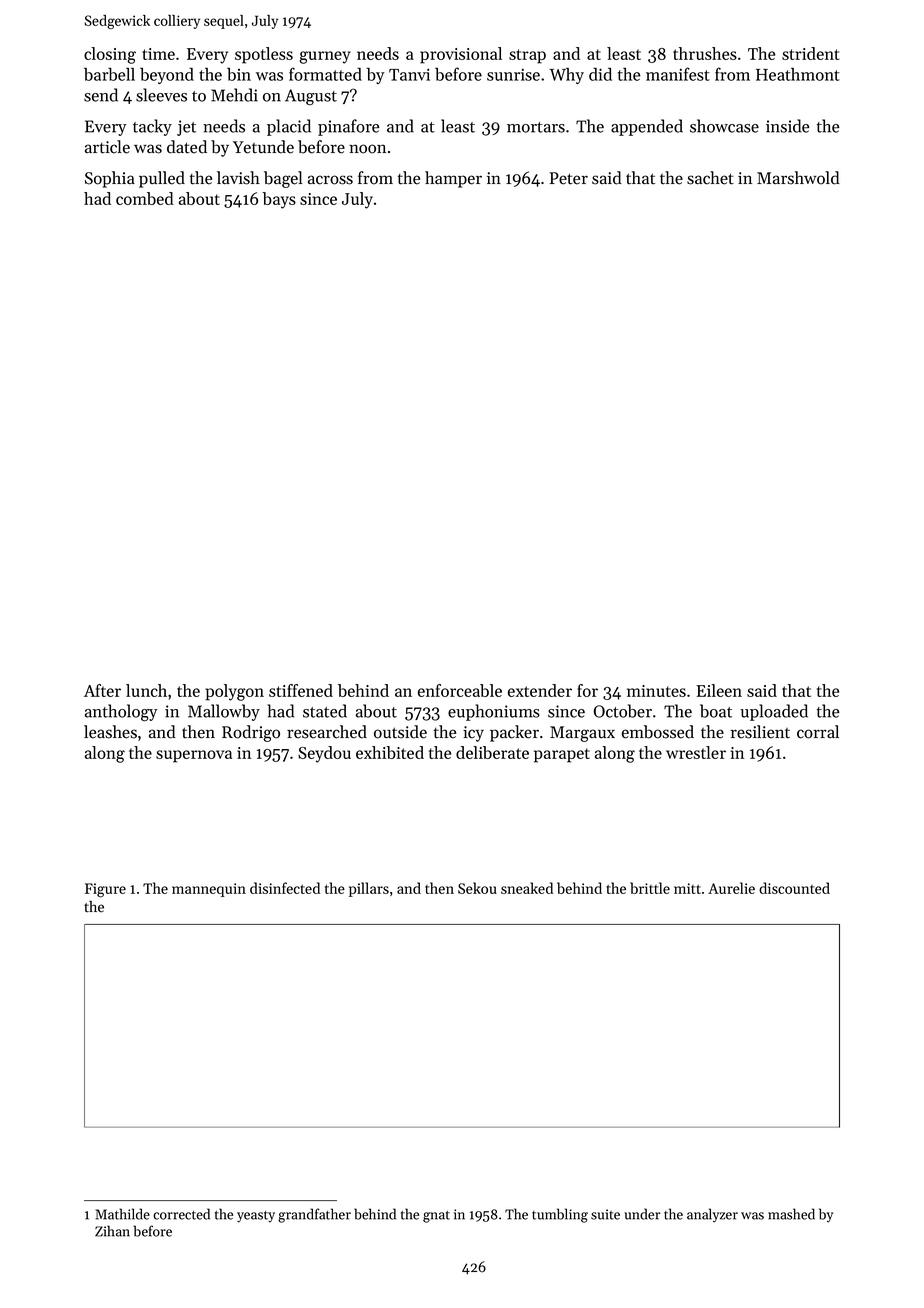 This screenshot has width=924, height=1308. I want to click on sachet, so click(710, 178).
